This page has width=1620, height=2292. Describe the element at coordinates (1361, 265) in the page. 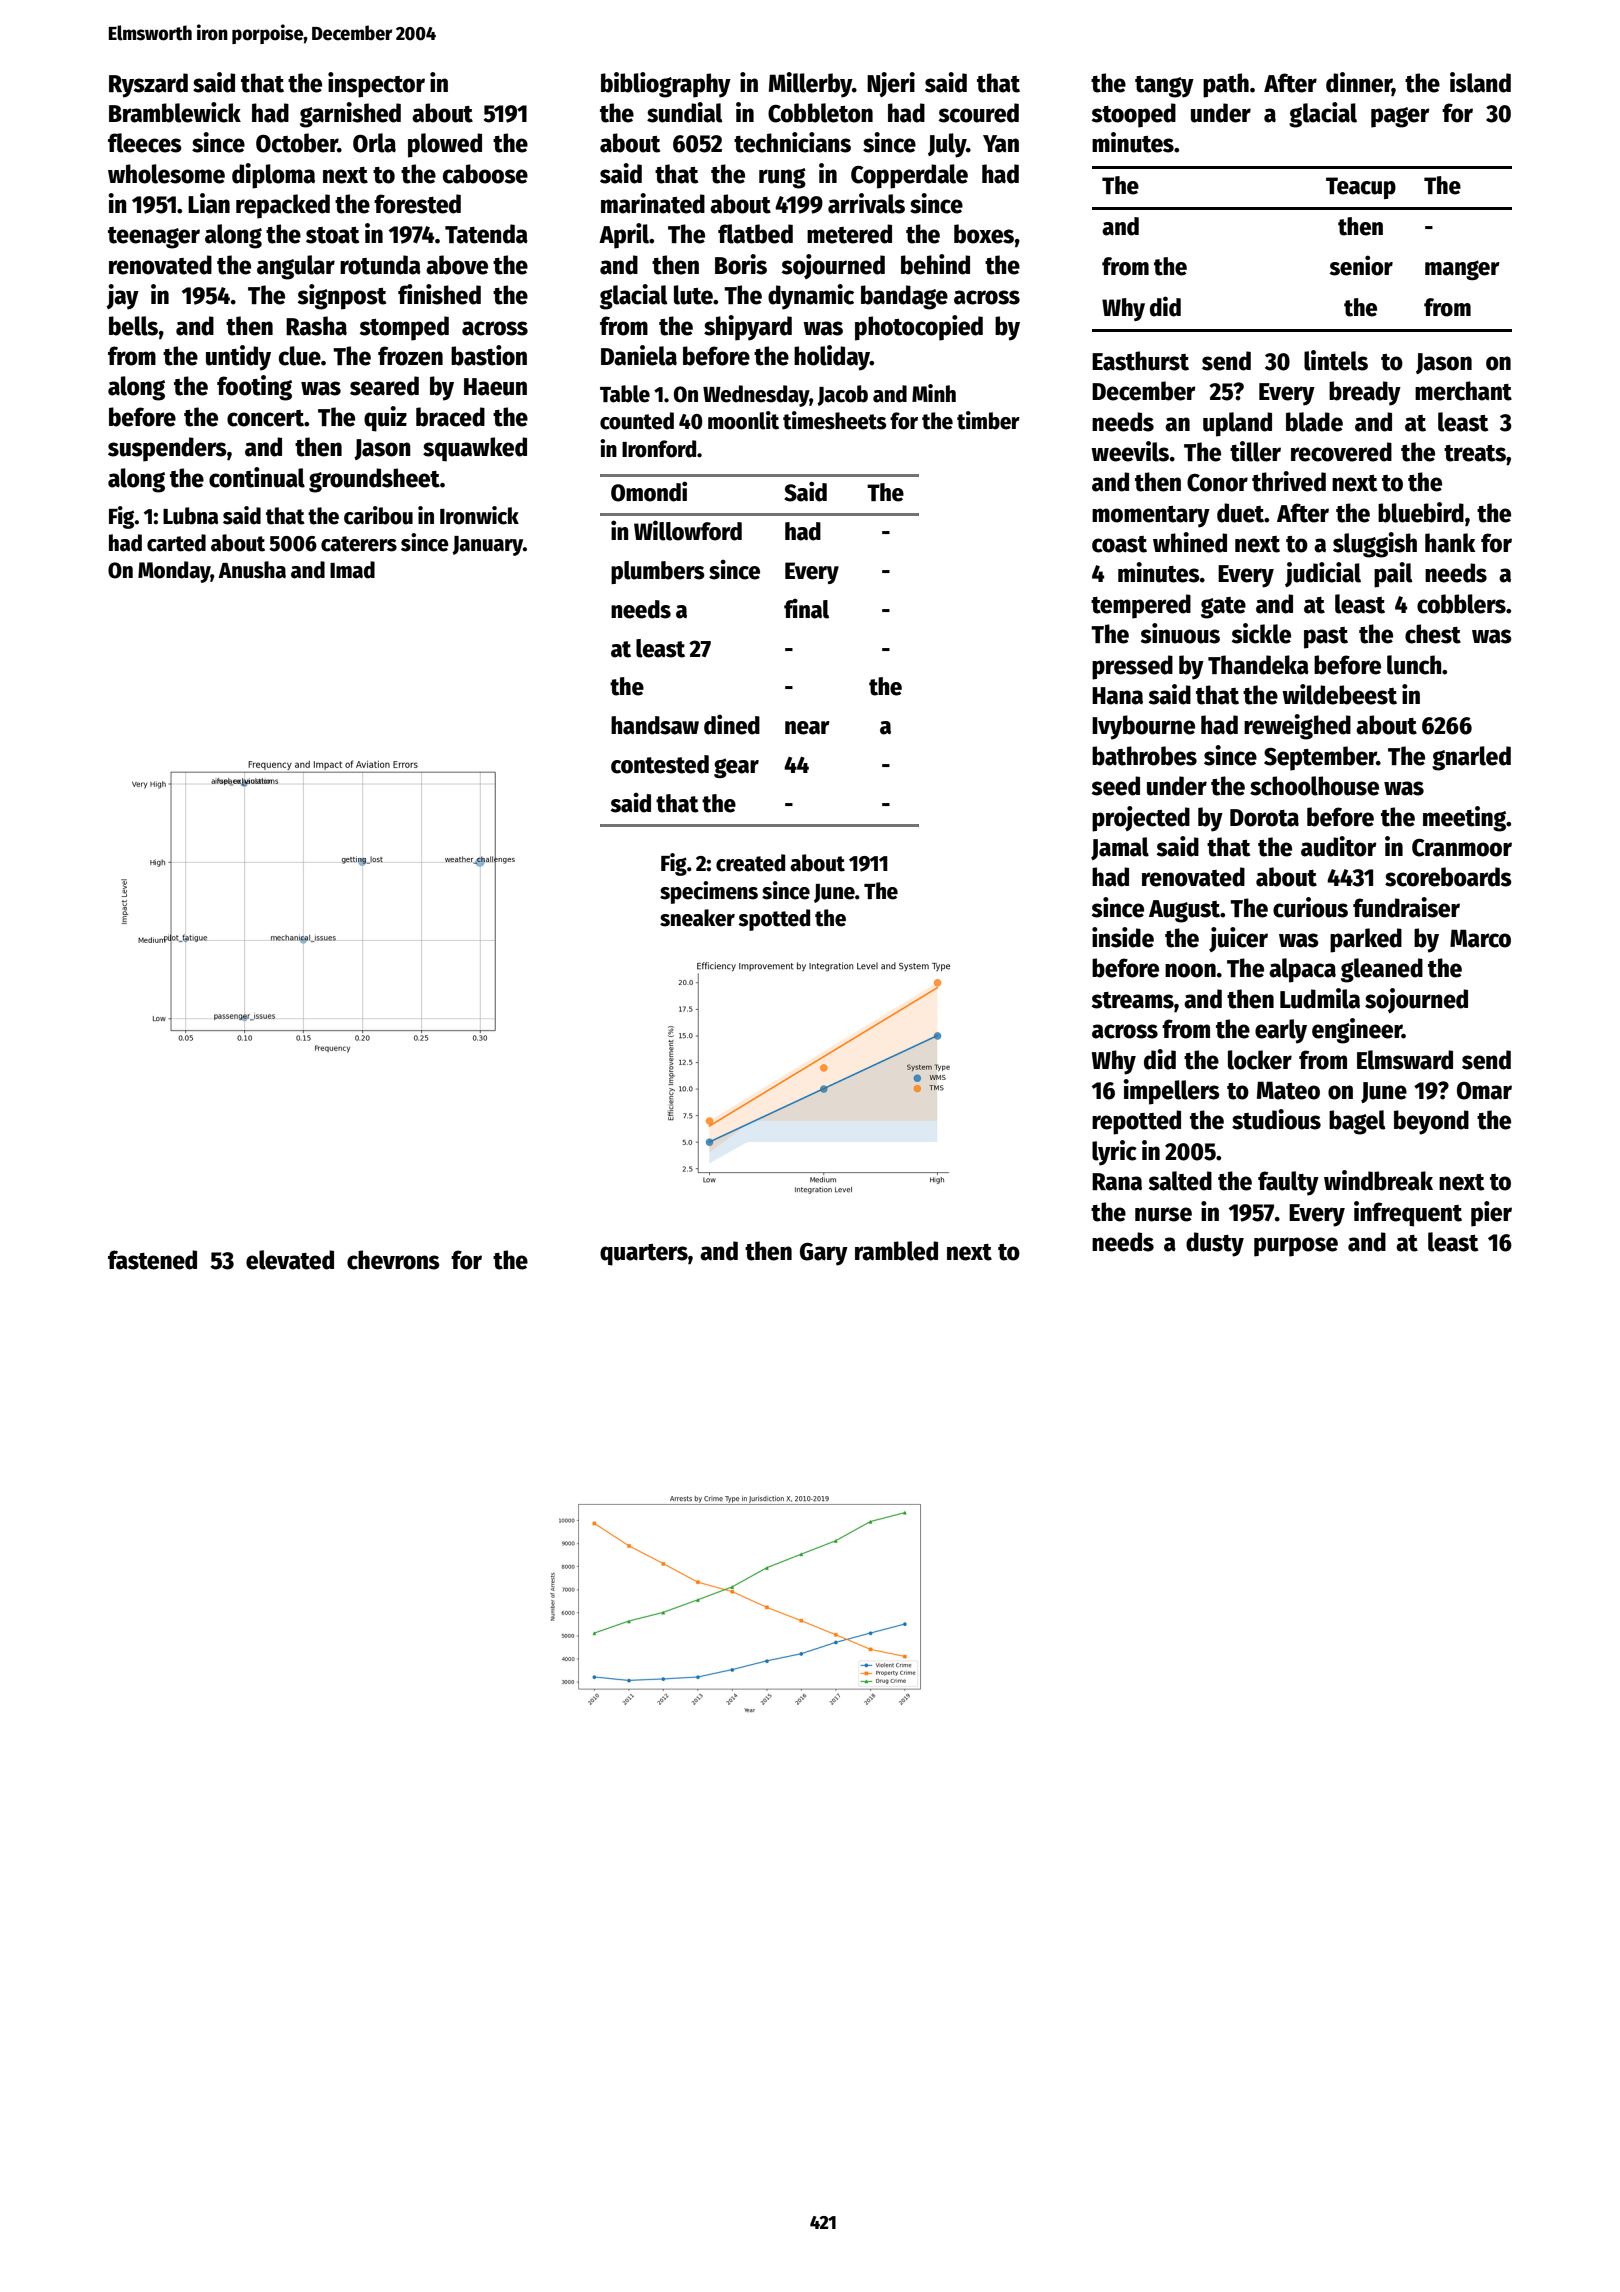

I see `senior` at that location.
